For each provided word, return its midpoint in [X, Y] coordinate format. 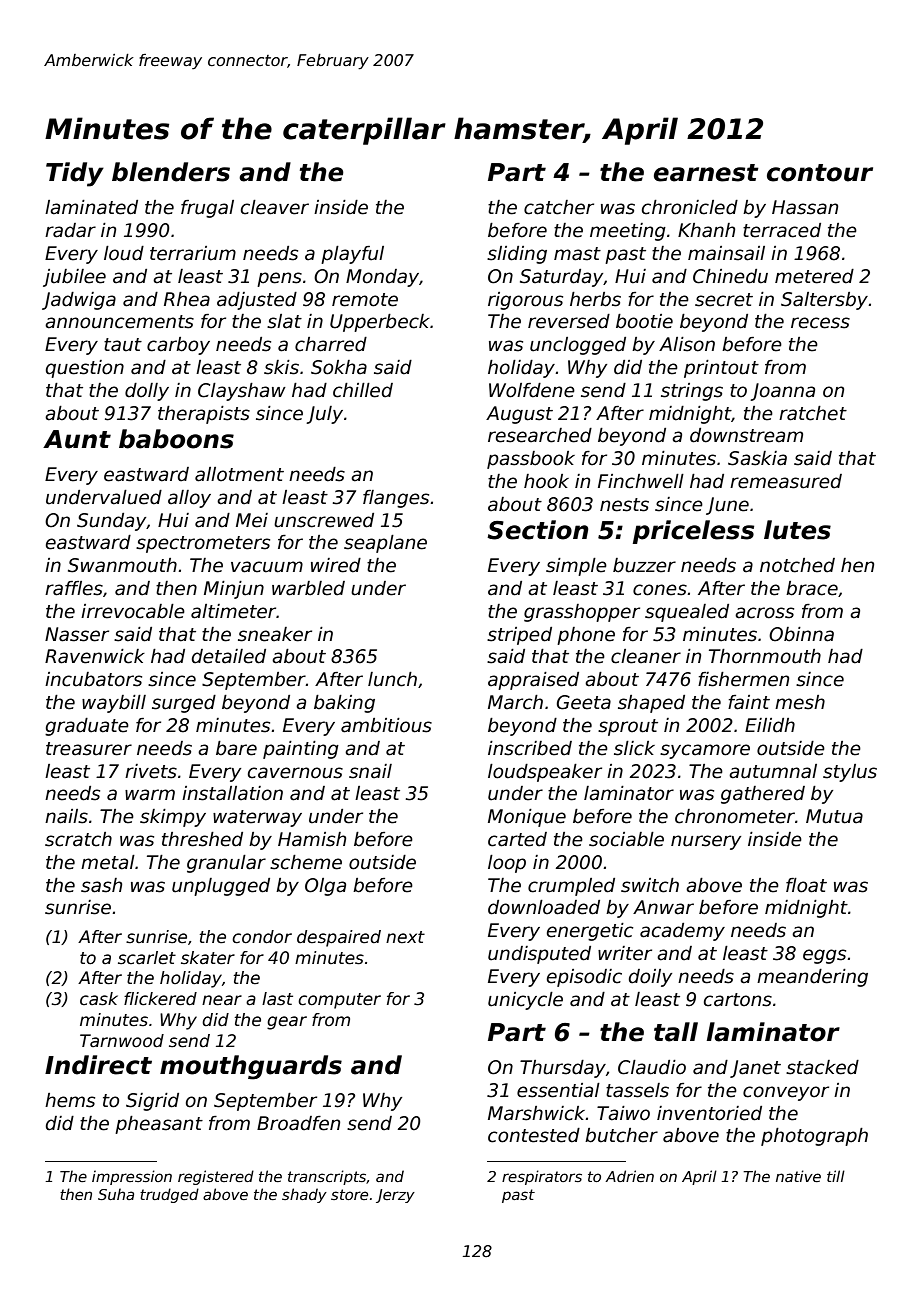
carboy [178, 346]
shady [304, 1195]
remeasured [786, 481]
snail [370, 771]
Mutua [834, 816]
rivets [151, 771]
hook [546, 481]
